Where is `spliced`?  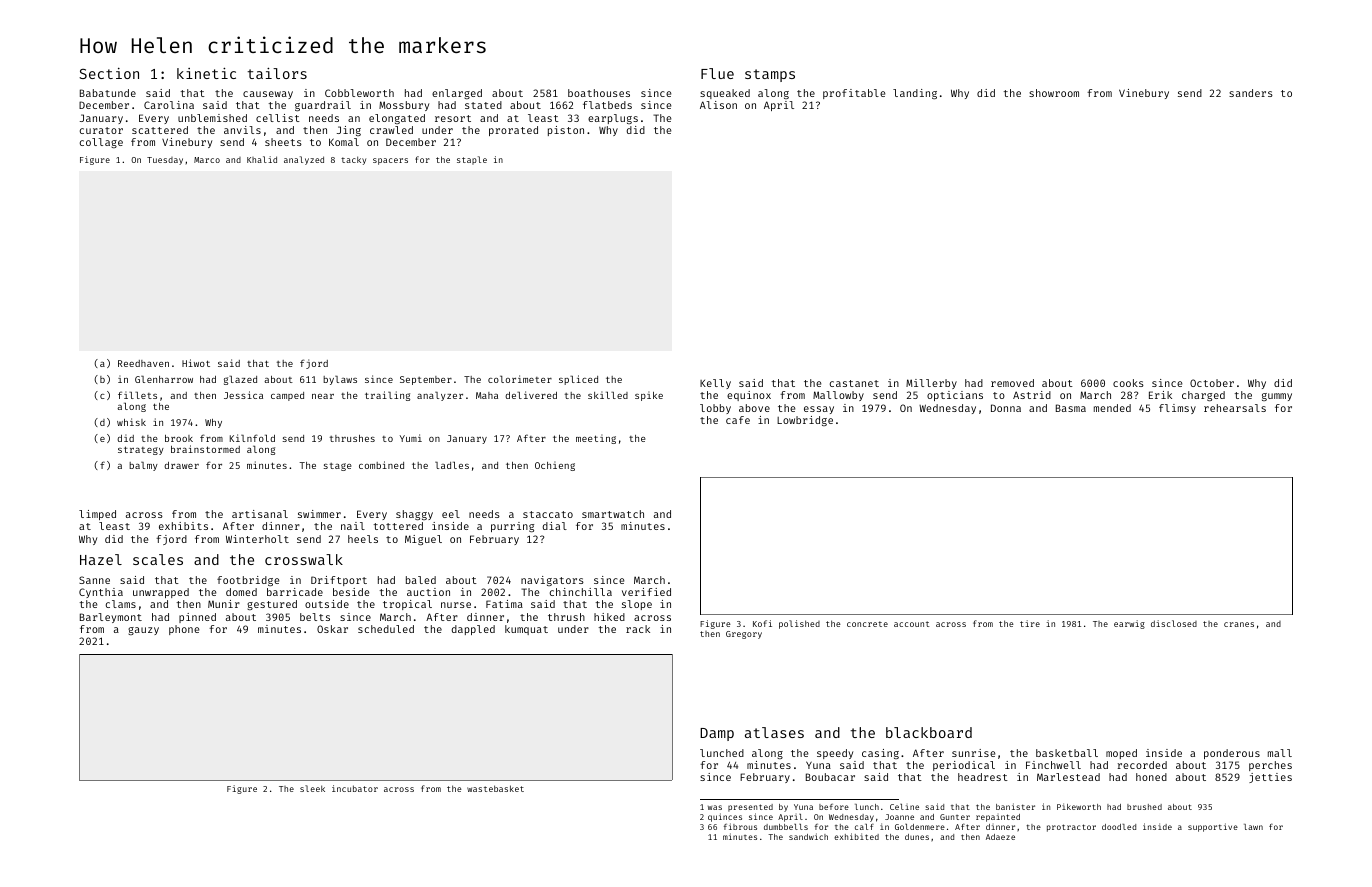 spliced is located at coordinates (578, 380).
